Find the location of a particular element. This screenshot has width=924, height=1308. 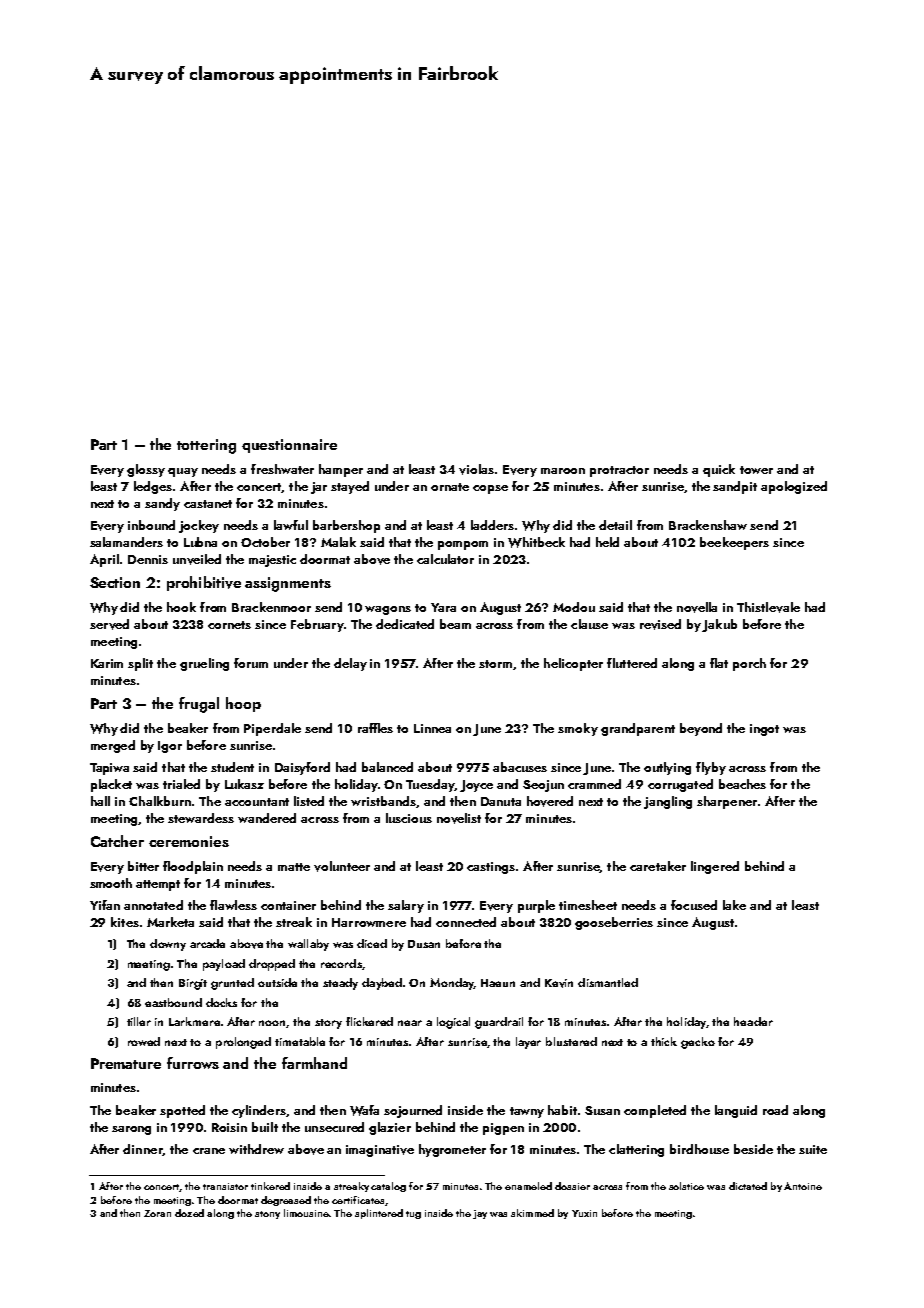

degreased is located at coordinates (286, 1201).
